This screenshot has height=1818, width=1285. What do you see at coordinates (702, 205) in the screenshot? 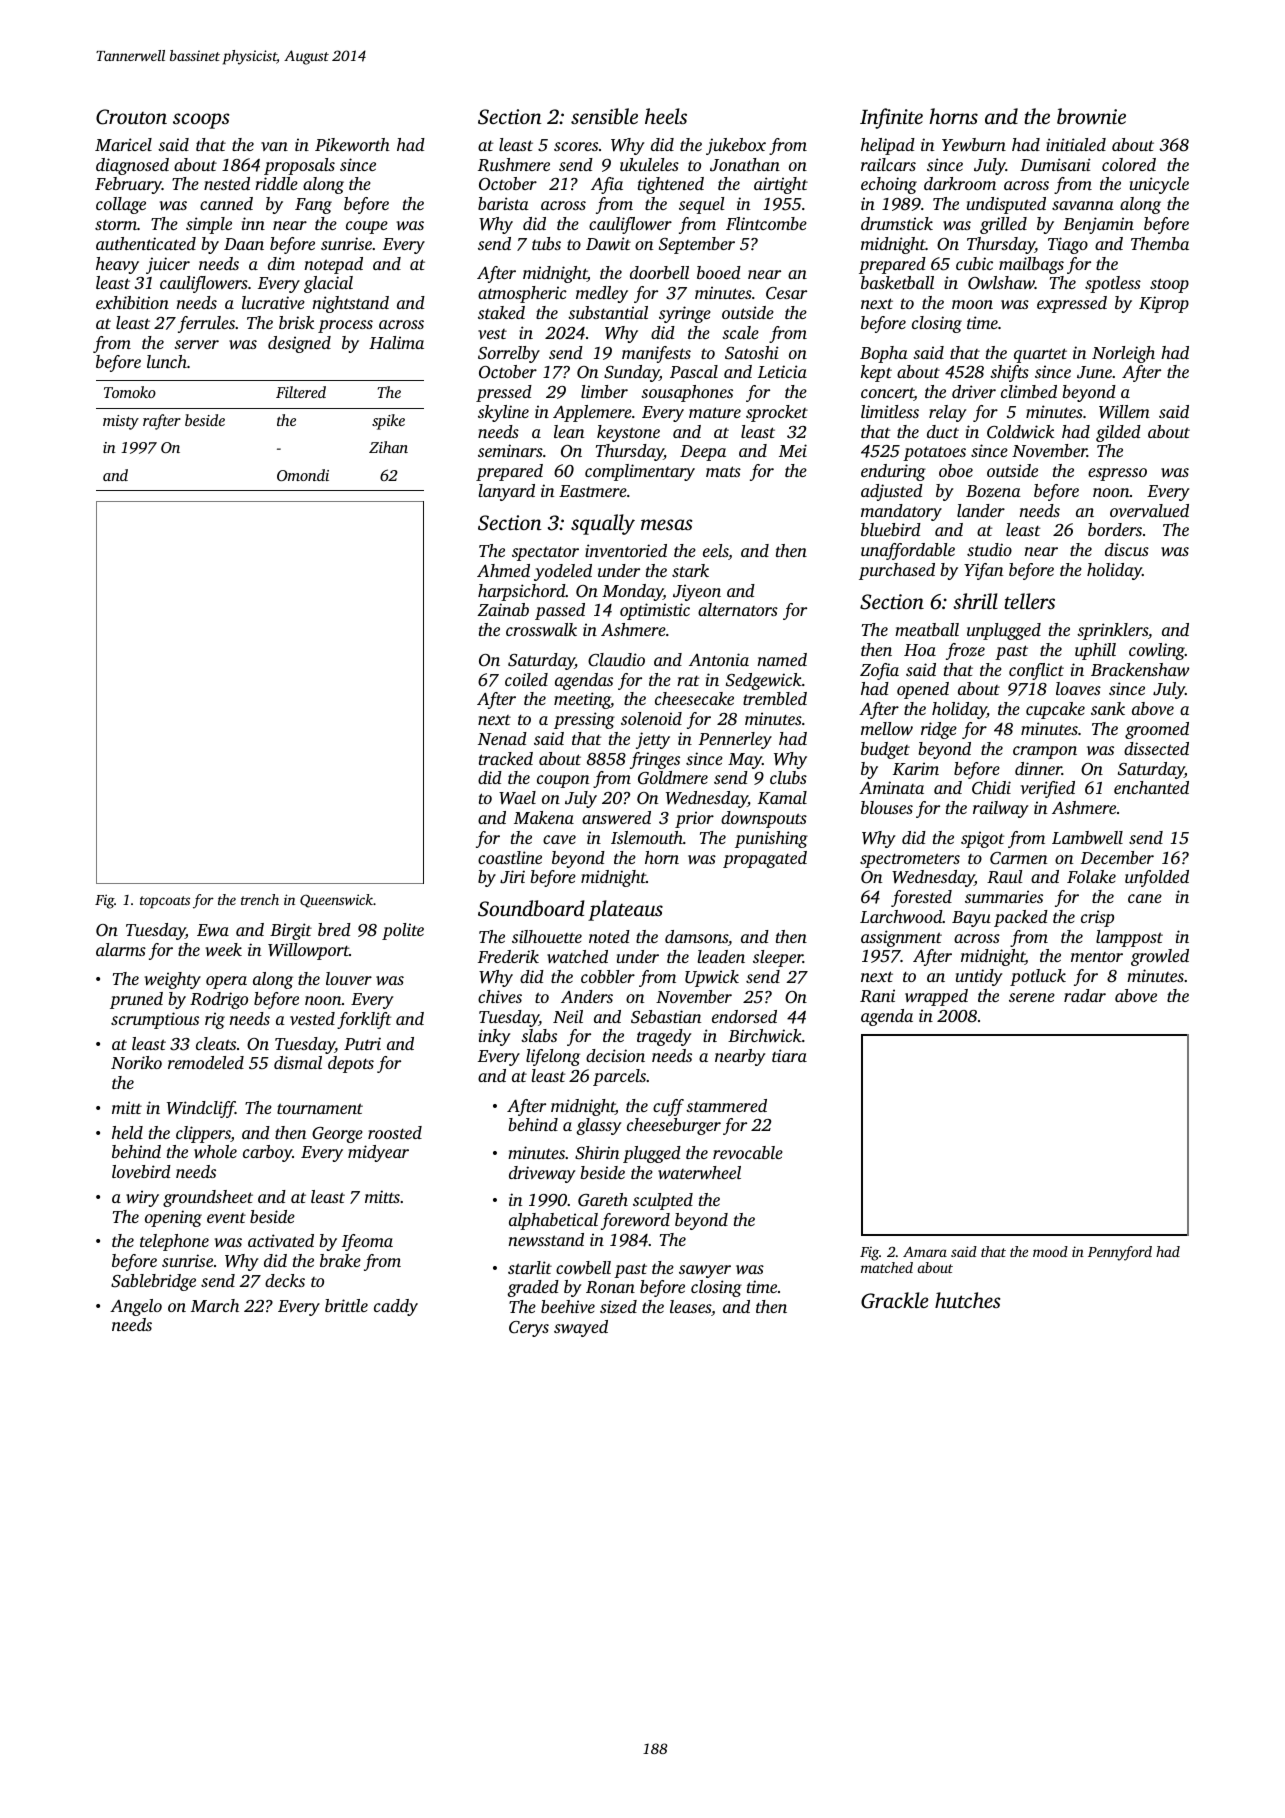
I see `sequel` at bounding box center [702, 205].
